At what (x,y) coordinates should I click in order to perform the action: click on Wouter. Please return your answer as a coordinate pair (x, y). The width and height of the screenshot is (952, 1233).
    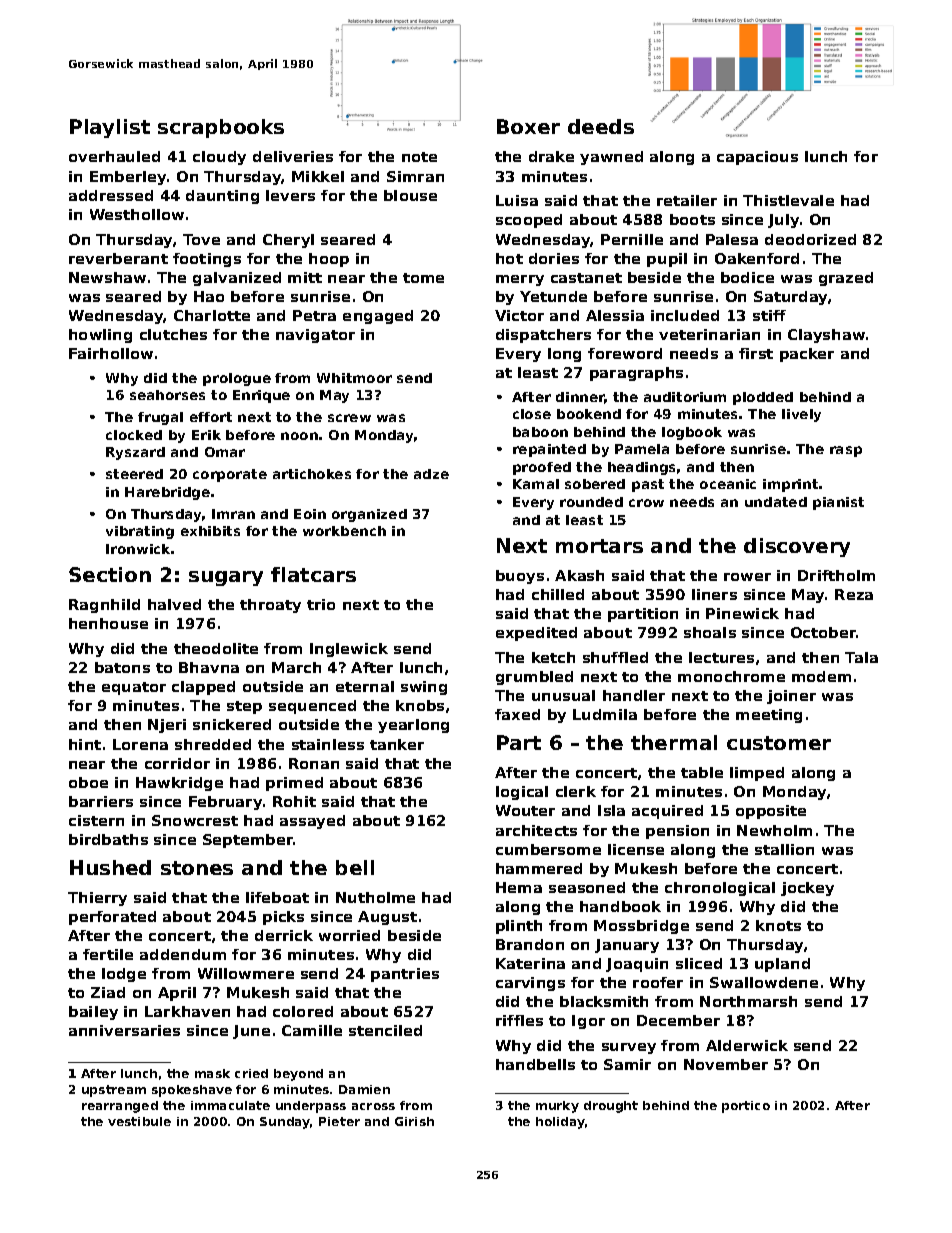
    Looking at the image, I should click on (525, 810).
